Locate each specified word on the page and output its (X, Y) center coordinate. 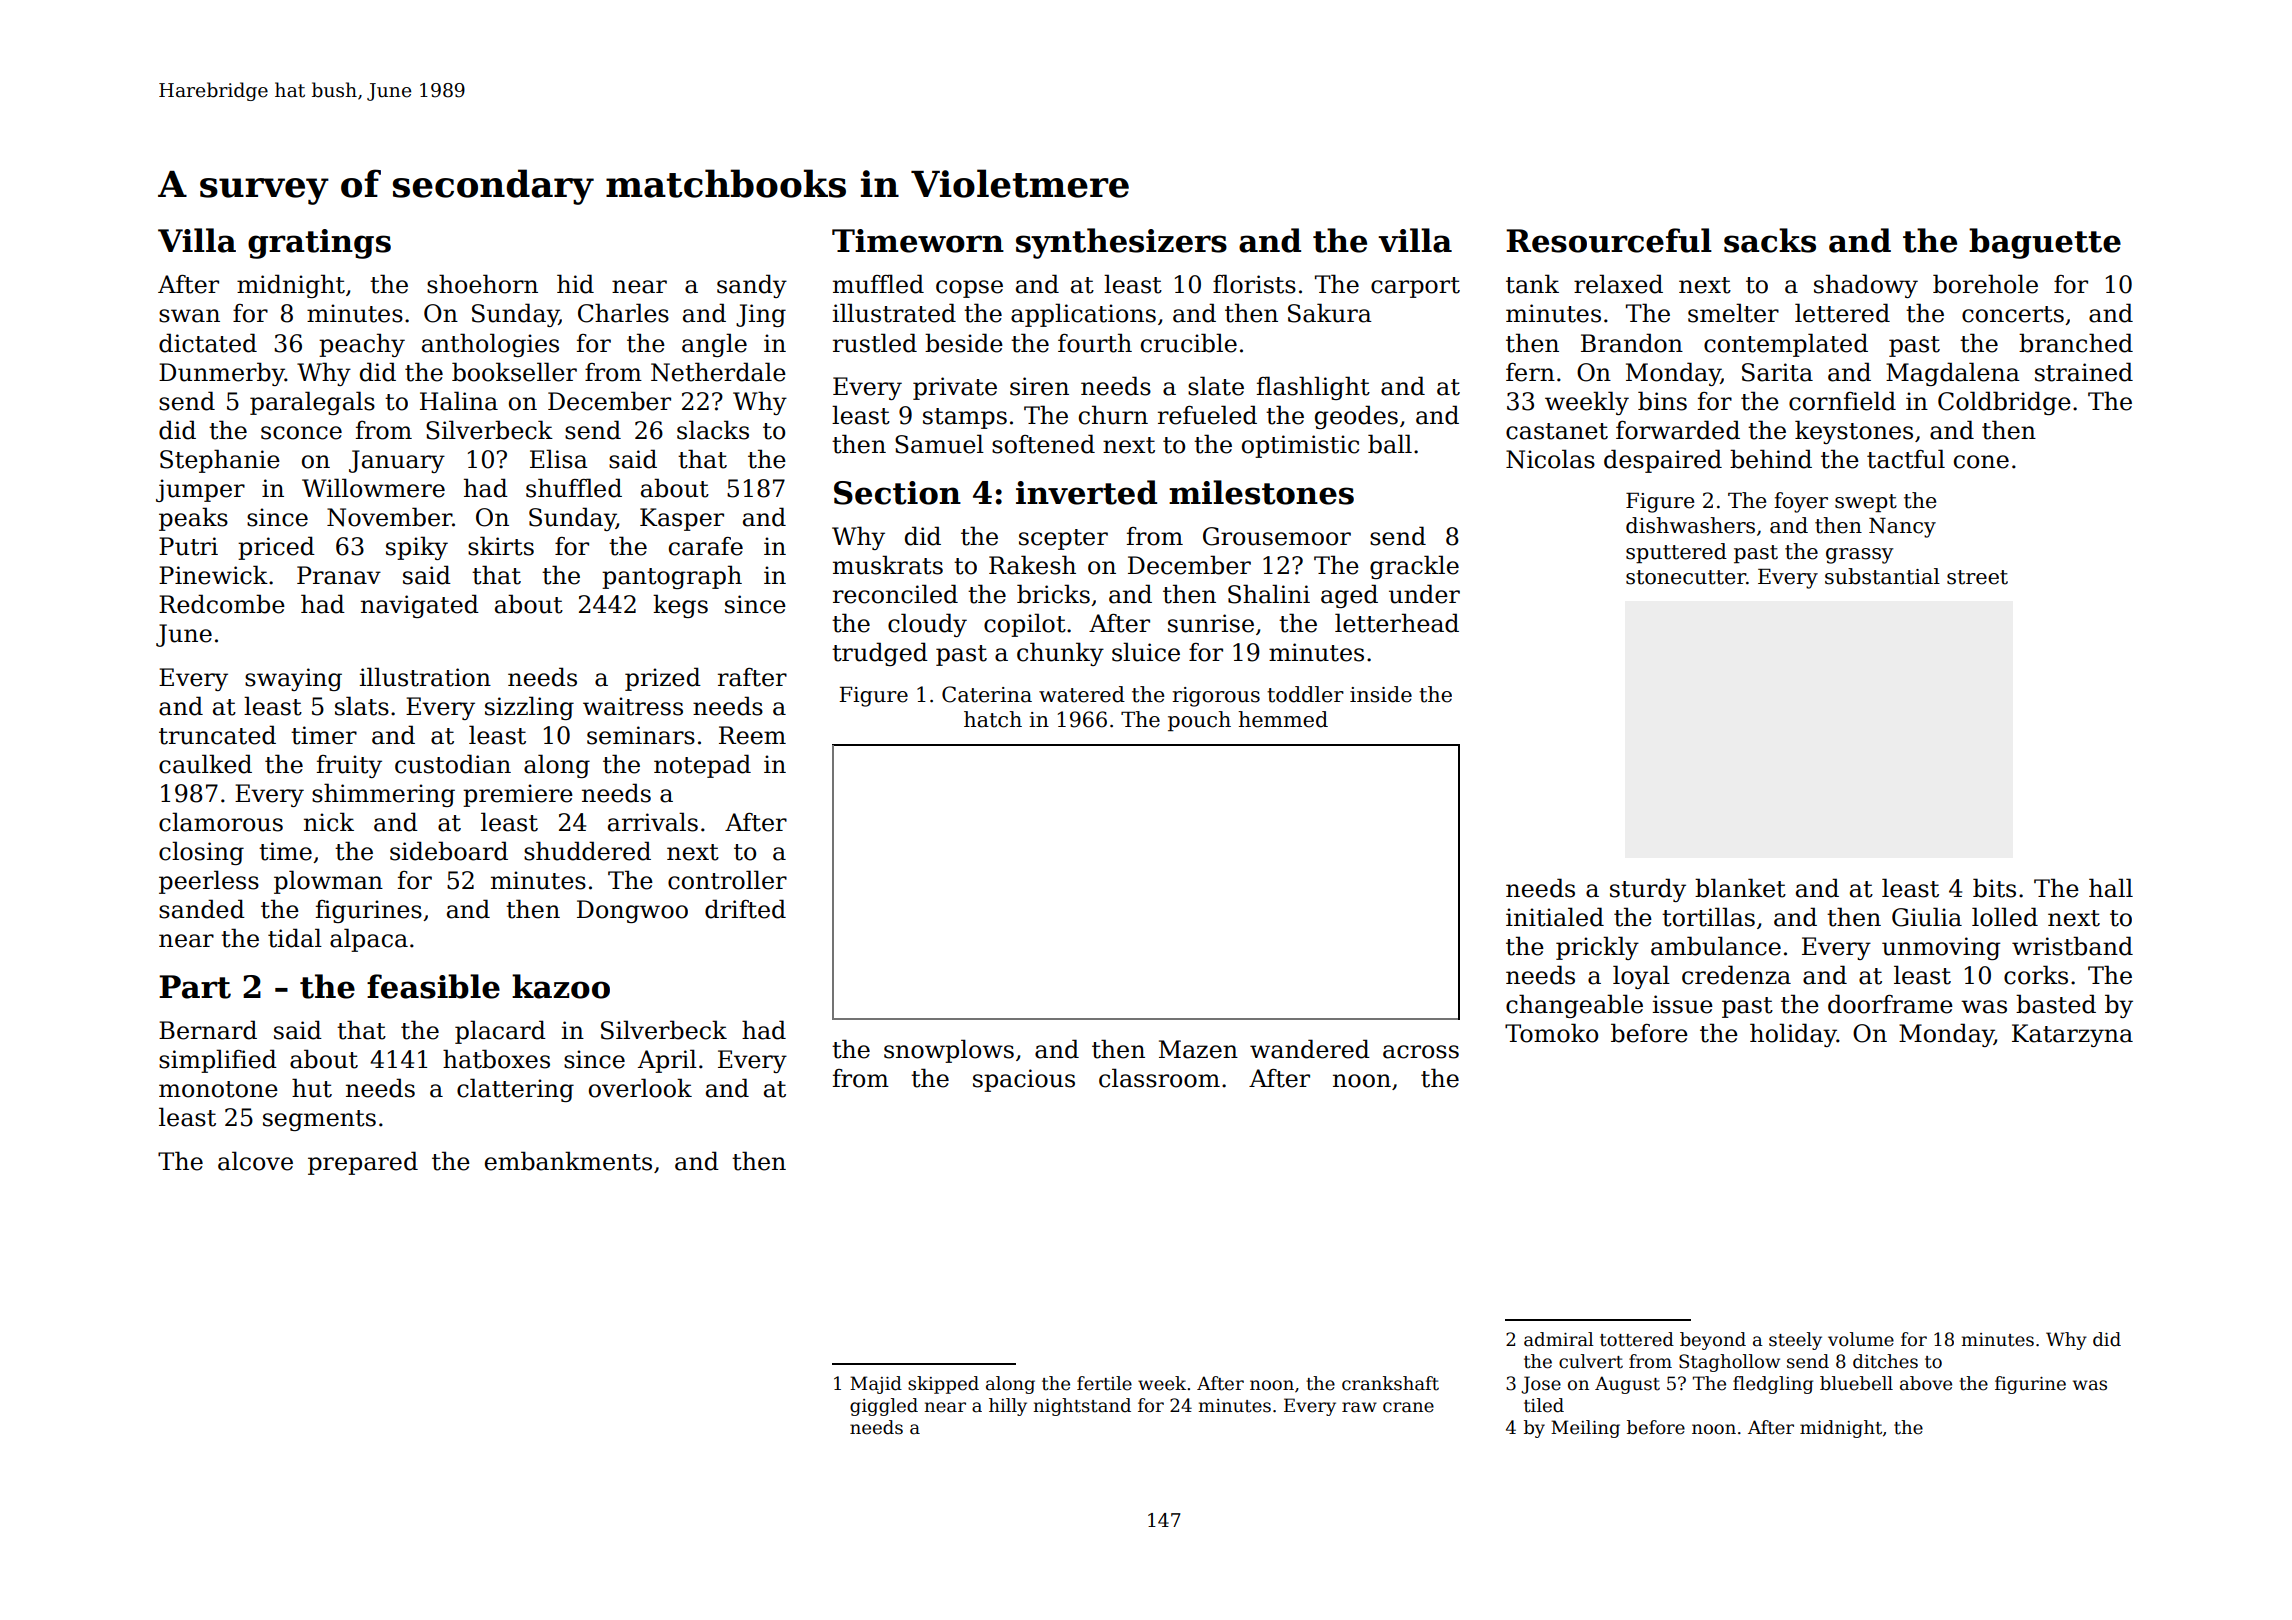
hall (2111, 888)
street (1977, 577)
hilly (1008, 1407)
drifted (745, 909)
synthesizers (1121, 243)
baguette (2045, 243)
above (1926, 1383)
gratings (319, 244)
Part (195, 987)
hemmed (1283, 719)
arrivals (653, 822)
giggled (884, 1407)
